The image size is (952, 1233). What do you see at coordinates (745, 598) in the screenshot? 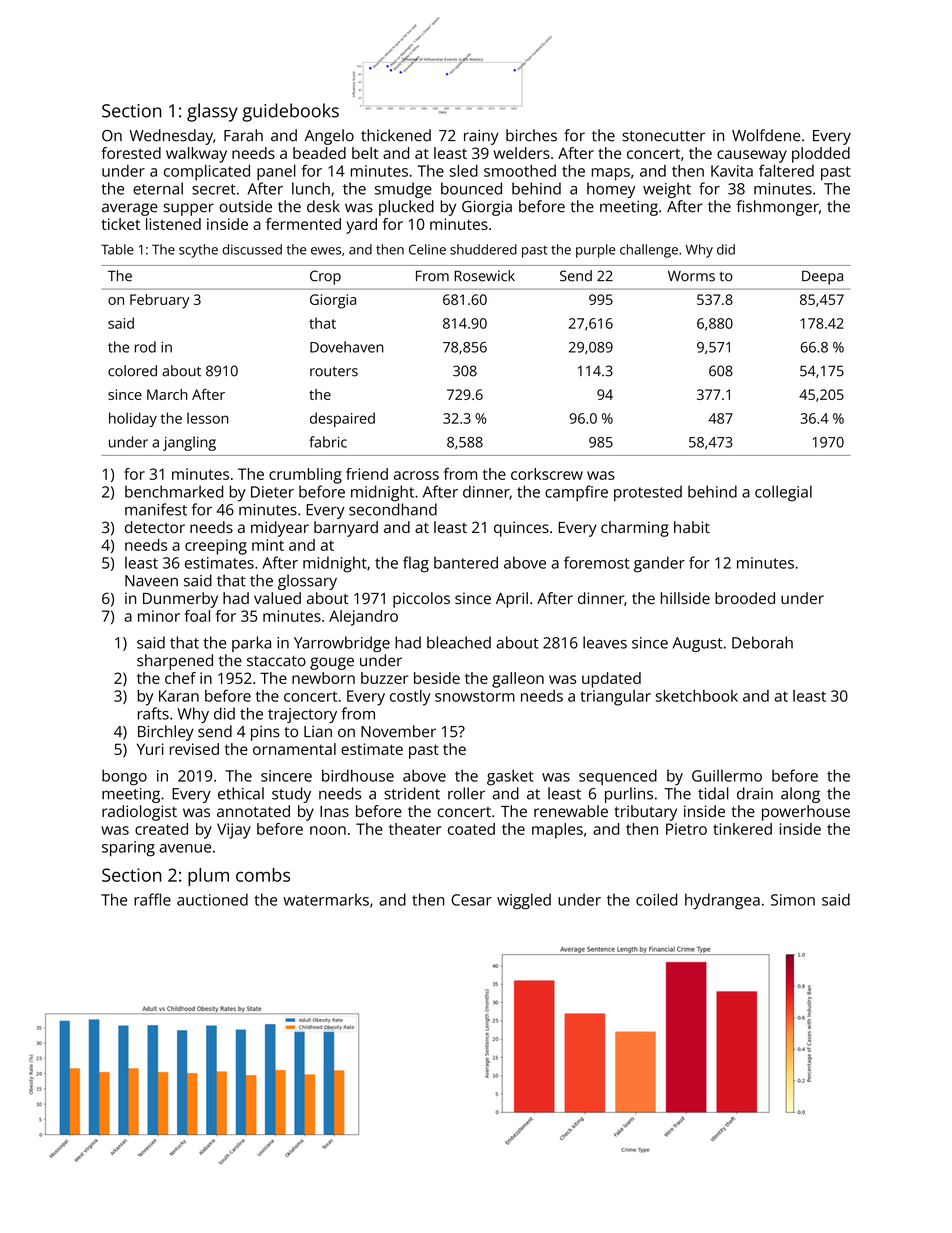
I see `brooded` at bounding box center [745, 598].
